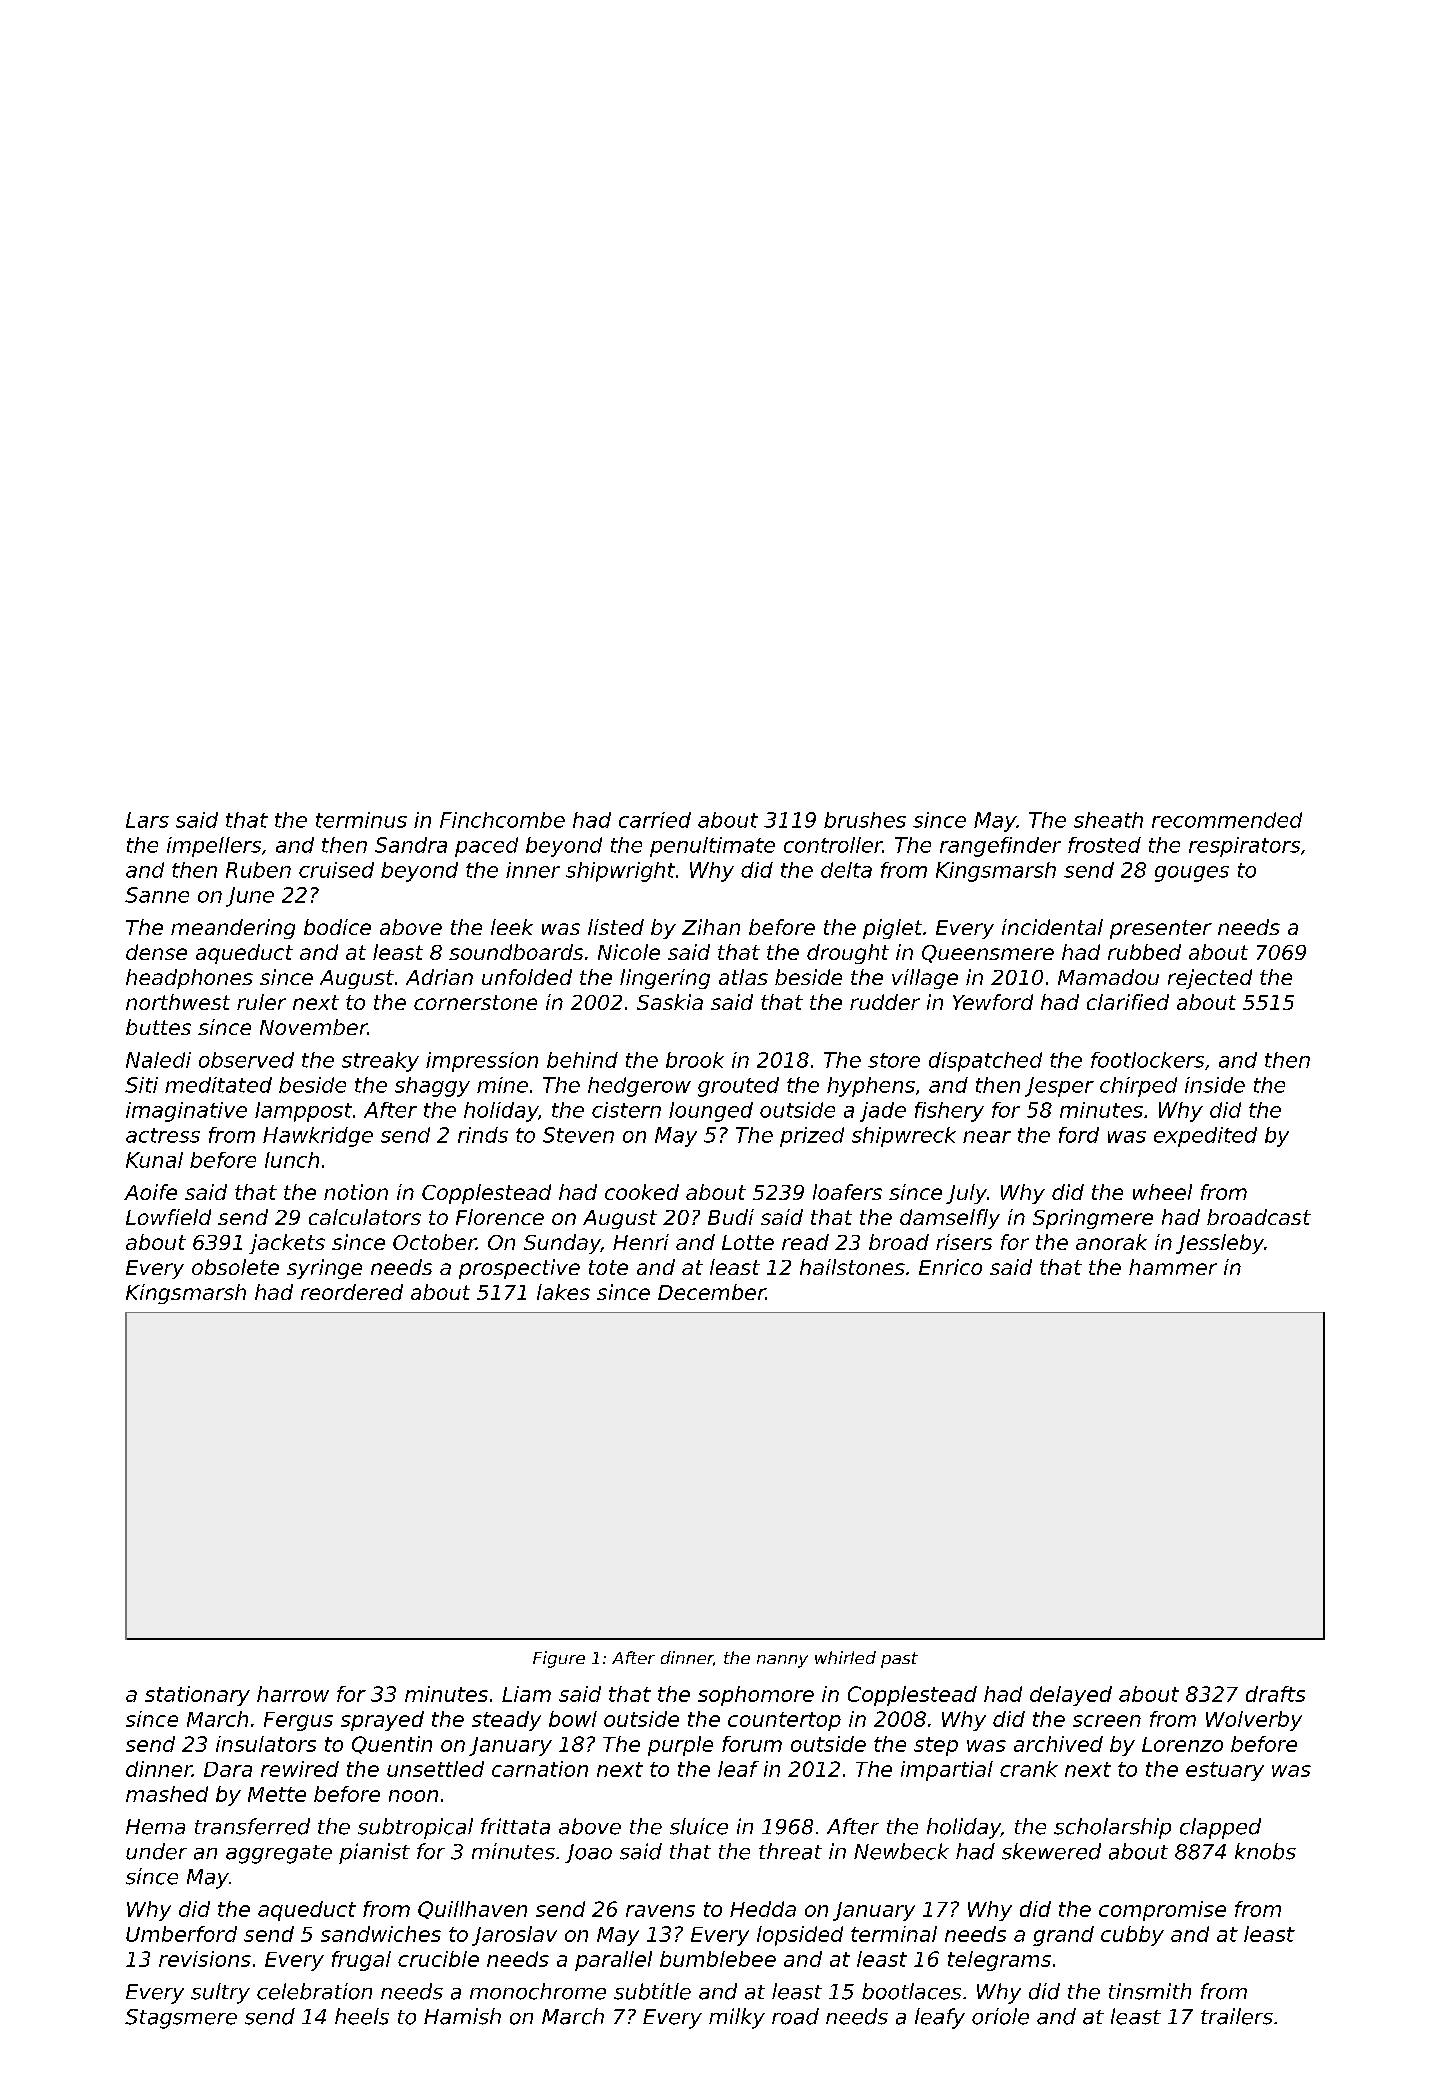 The width and height of the image is (1450, 2100). Describe the element at coordinates (655, 820) in the image. I see `carried` at that location.
